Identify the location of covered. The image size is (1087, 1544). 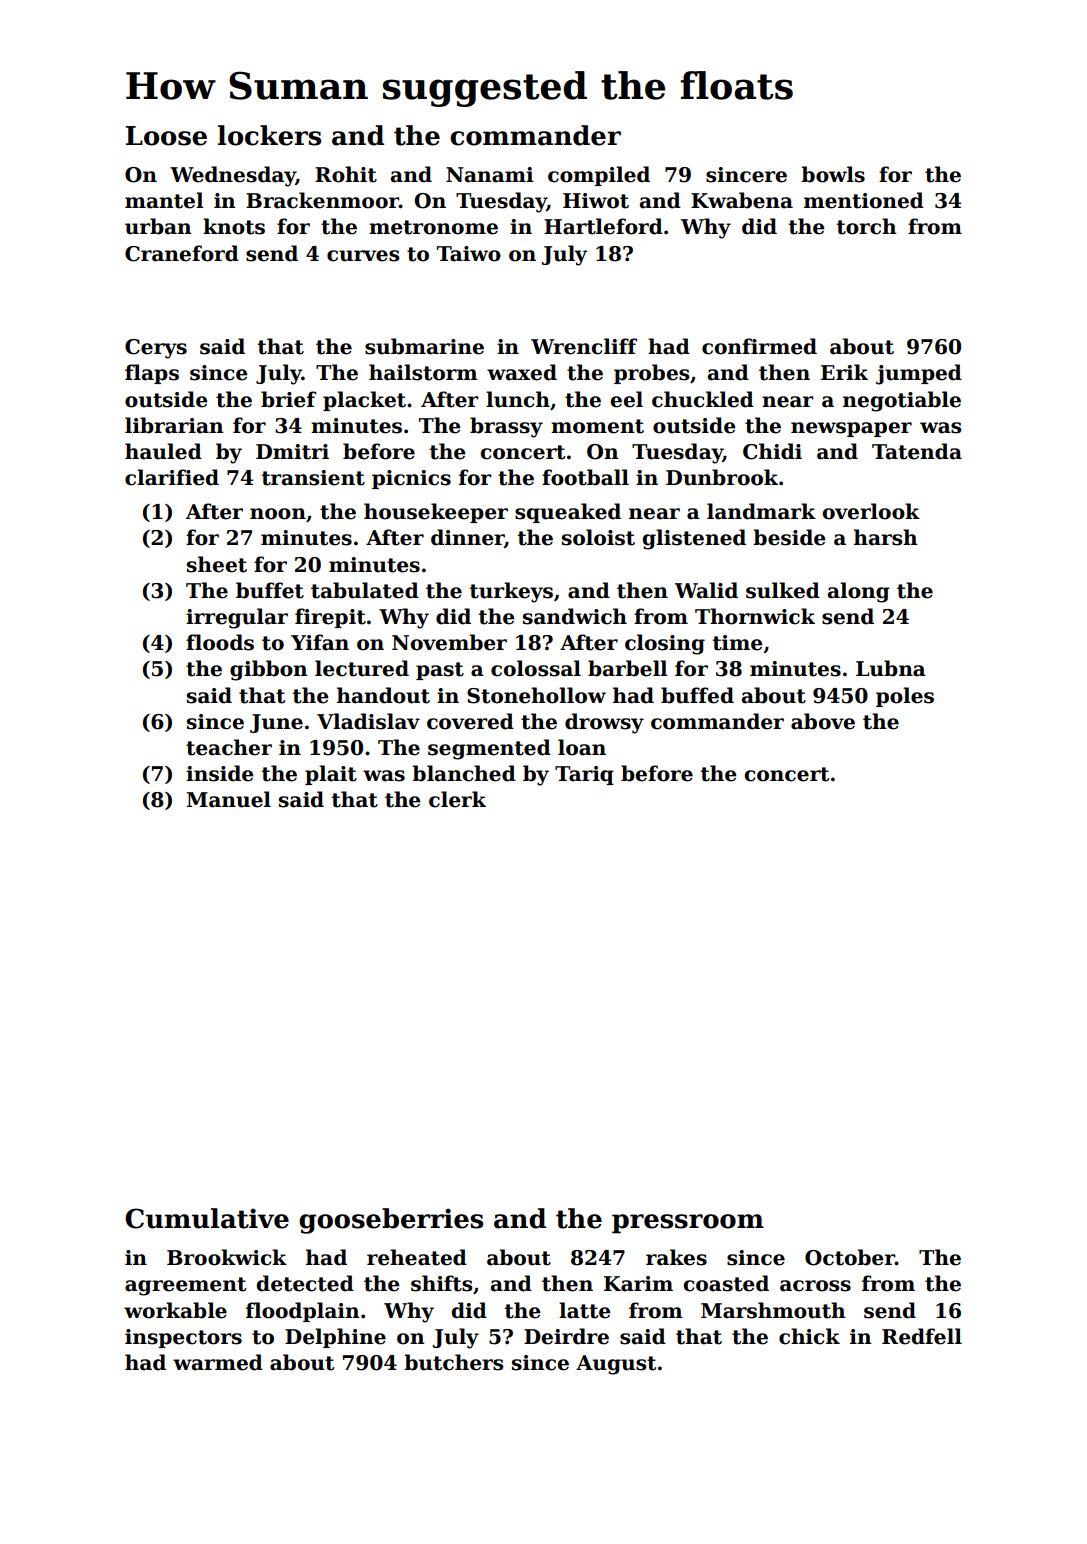
(470, 721).
